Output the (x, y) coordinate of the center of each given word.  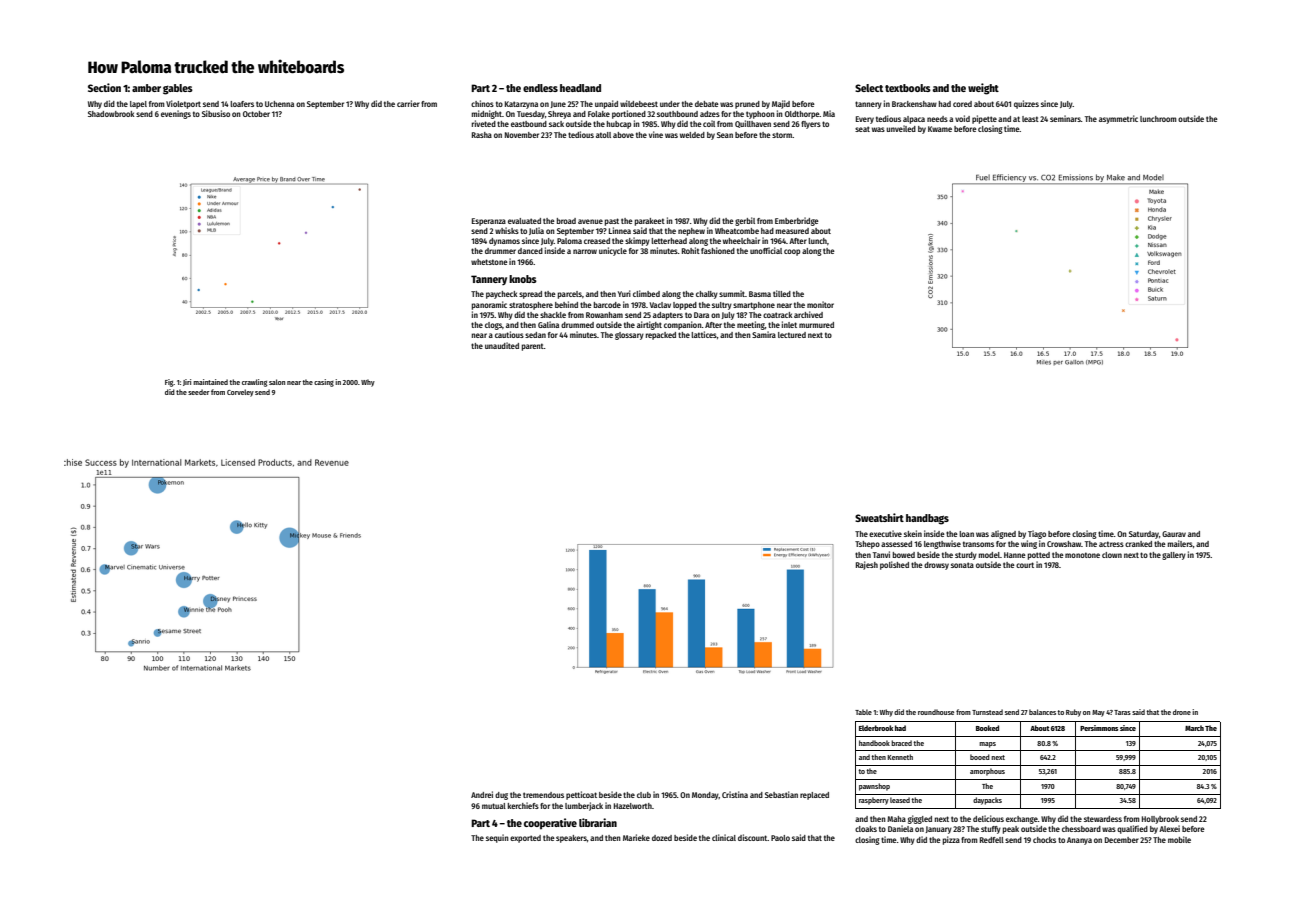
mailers (1180, 543)
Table (863, 712)
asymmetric (1118, 119)
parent (533, 347)
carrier (408, 103)
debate (707, 104)
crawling (254, 383)
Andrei (482, 794)
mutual (494, 806)
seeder (199, 392)
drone (1182, 712)
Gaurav (1174, 534)
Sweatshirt (879, 517)
